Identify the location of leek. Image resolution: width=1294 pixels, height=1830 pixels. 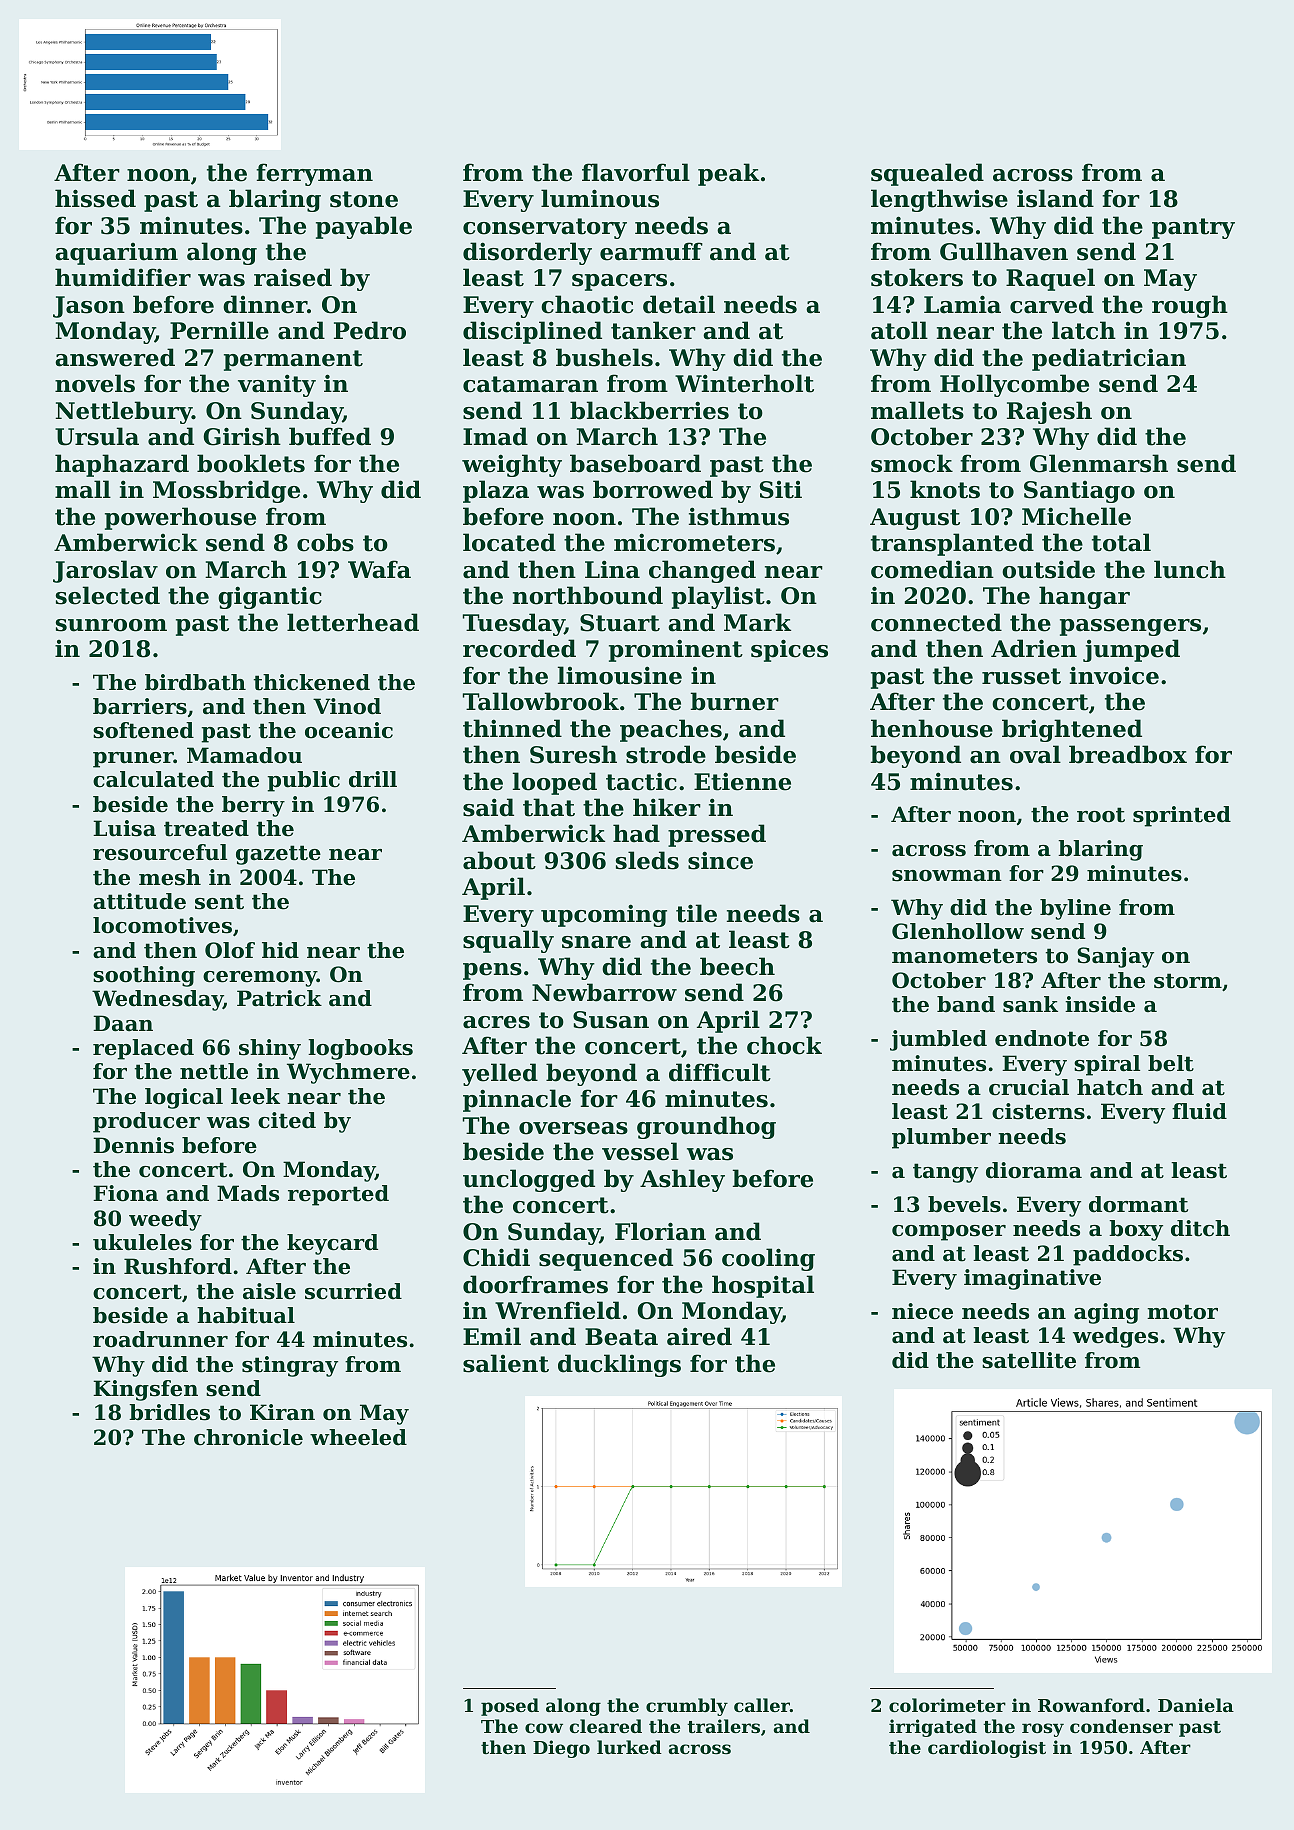
(255, 1096).
